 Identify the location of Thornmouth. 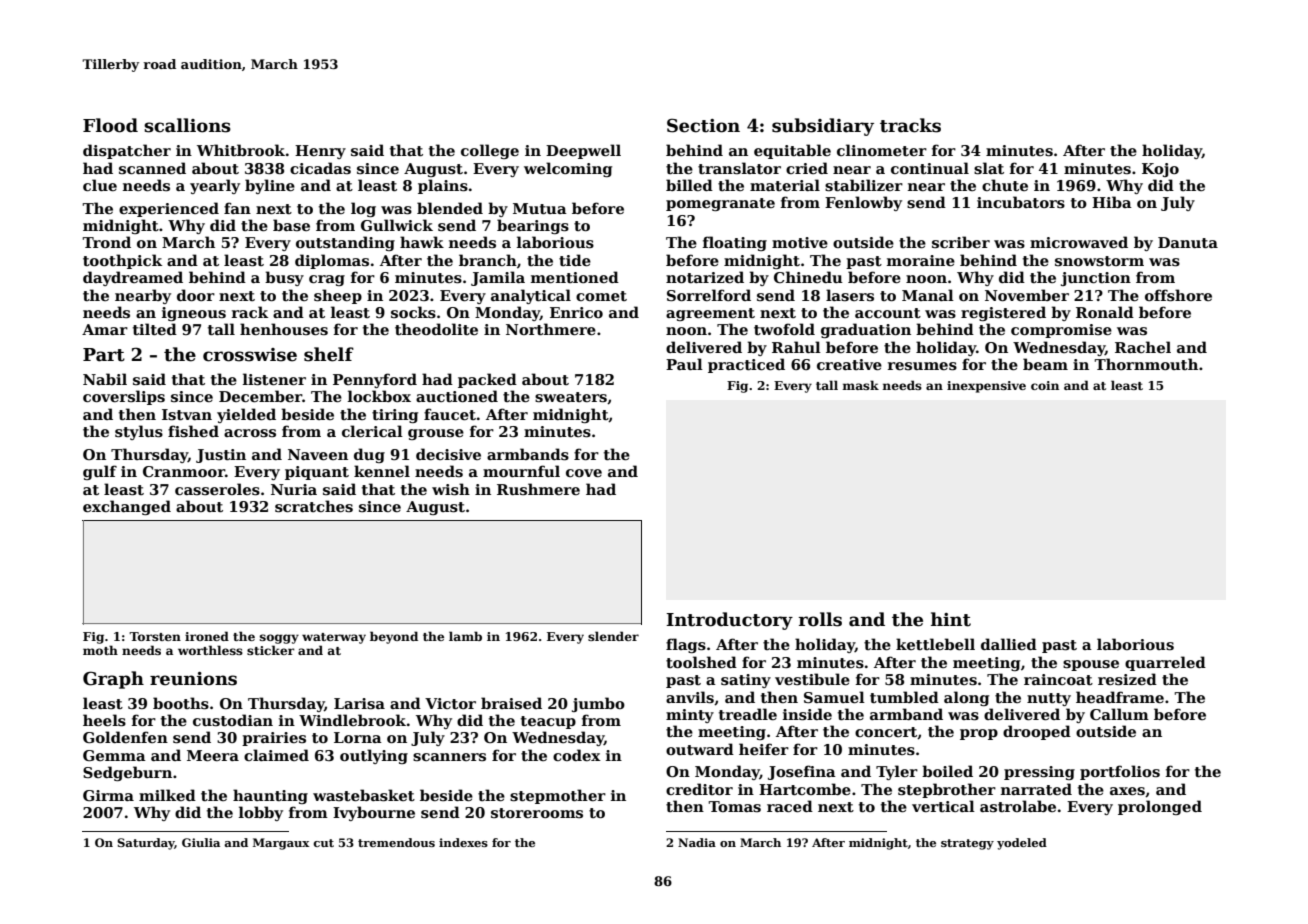
(1146, 364).
